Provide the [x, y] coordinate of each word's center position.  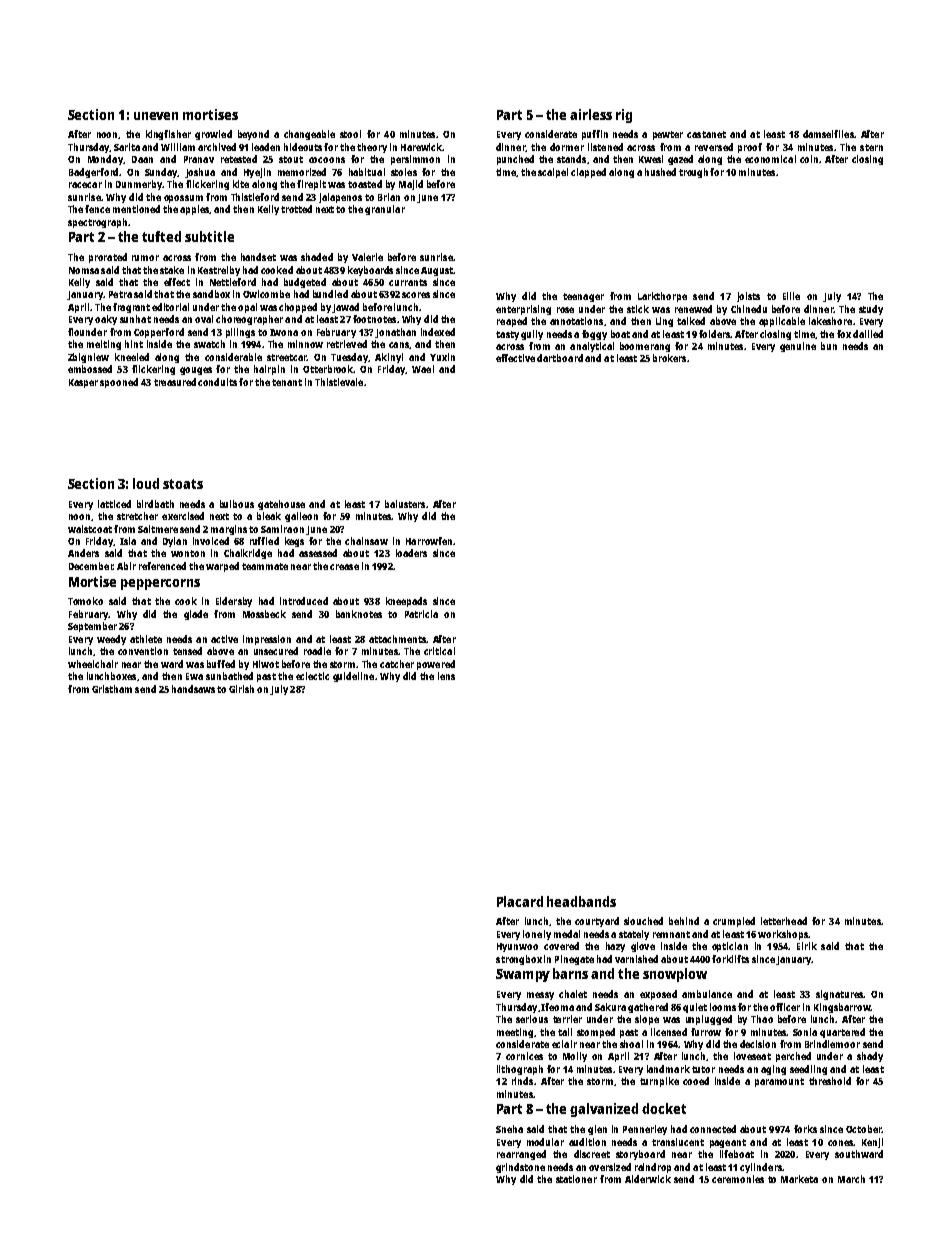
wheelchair [93, 664]
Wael [423, 369]
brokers [669, 358]
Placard [520, 901]
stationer [576, 1179]
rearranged [521, 1155]
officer [785, 1007]
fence [97, 209]
